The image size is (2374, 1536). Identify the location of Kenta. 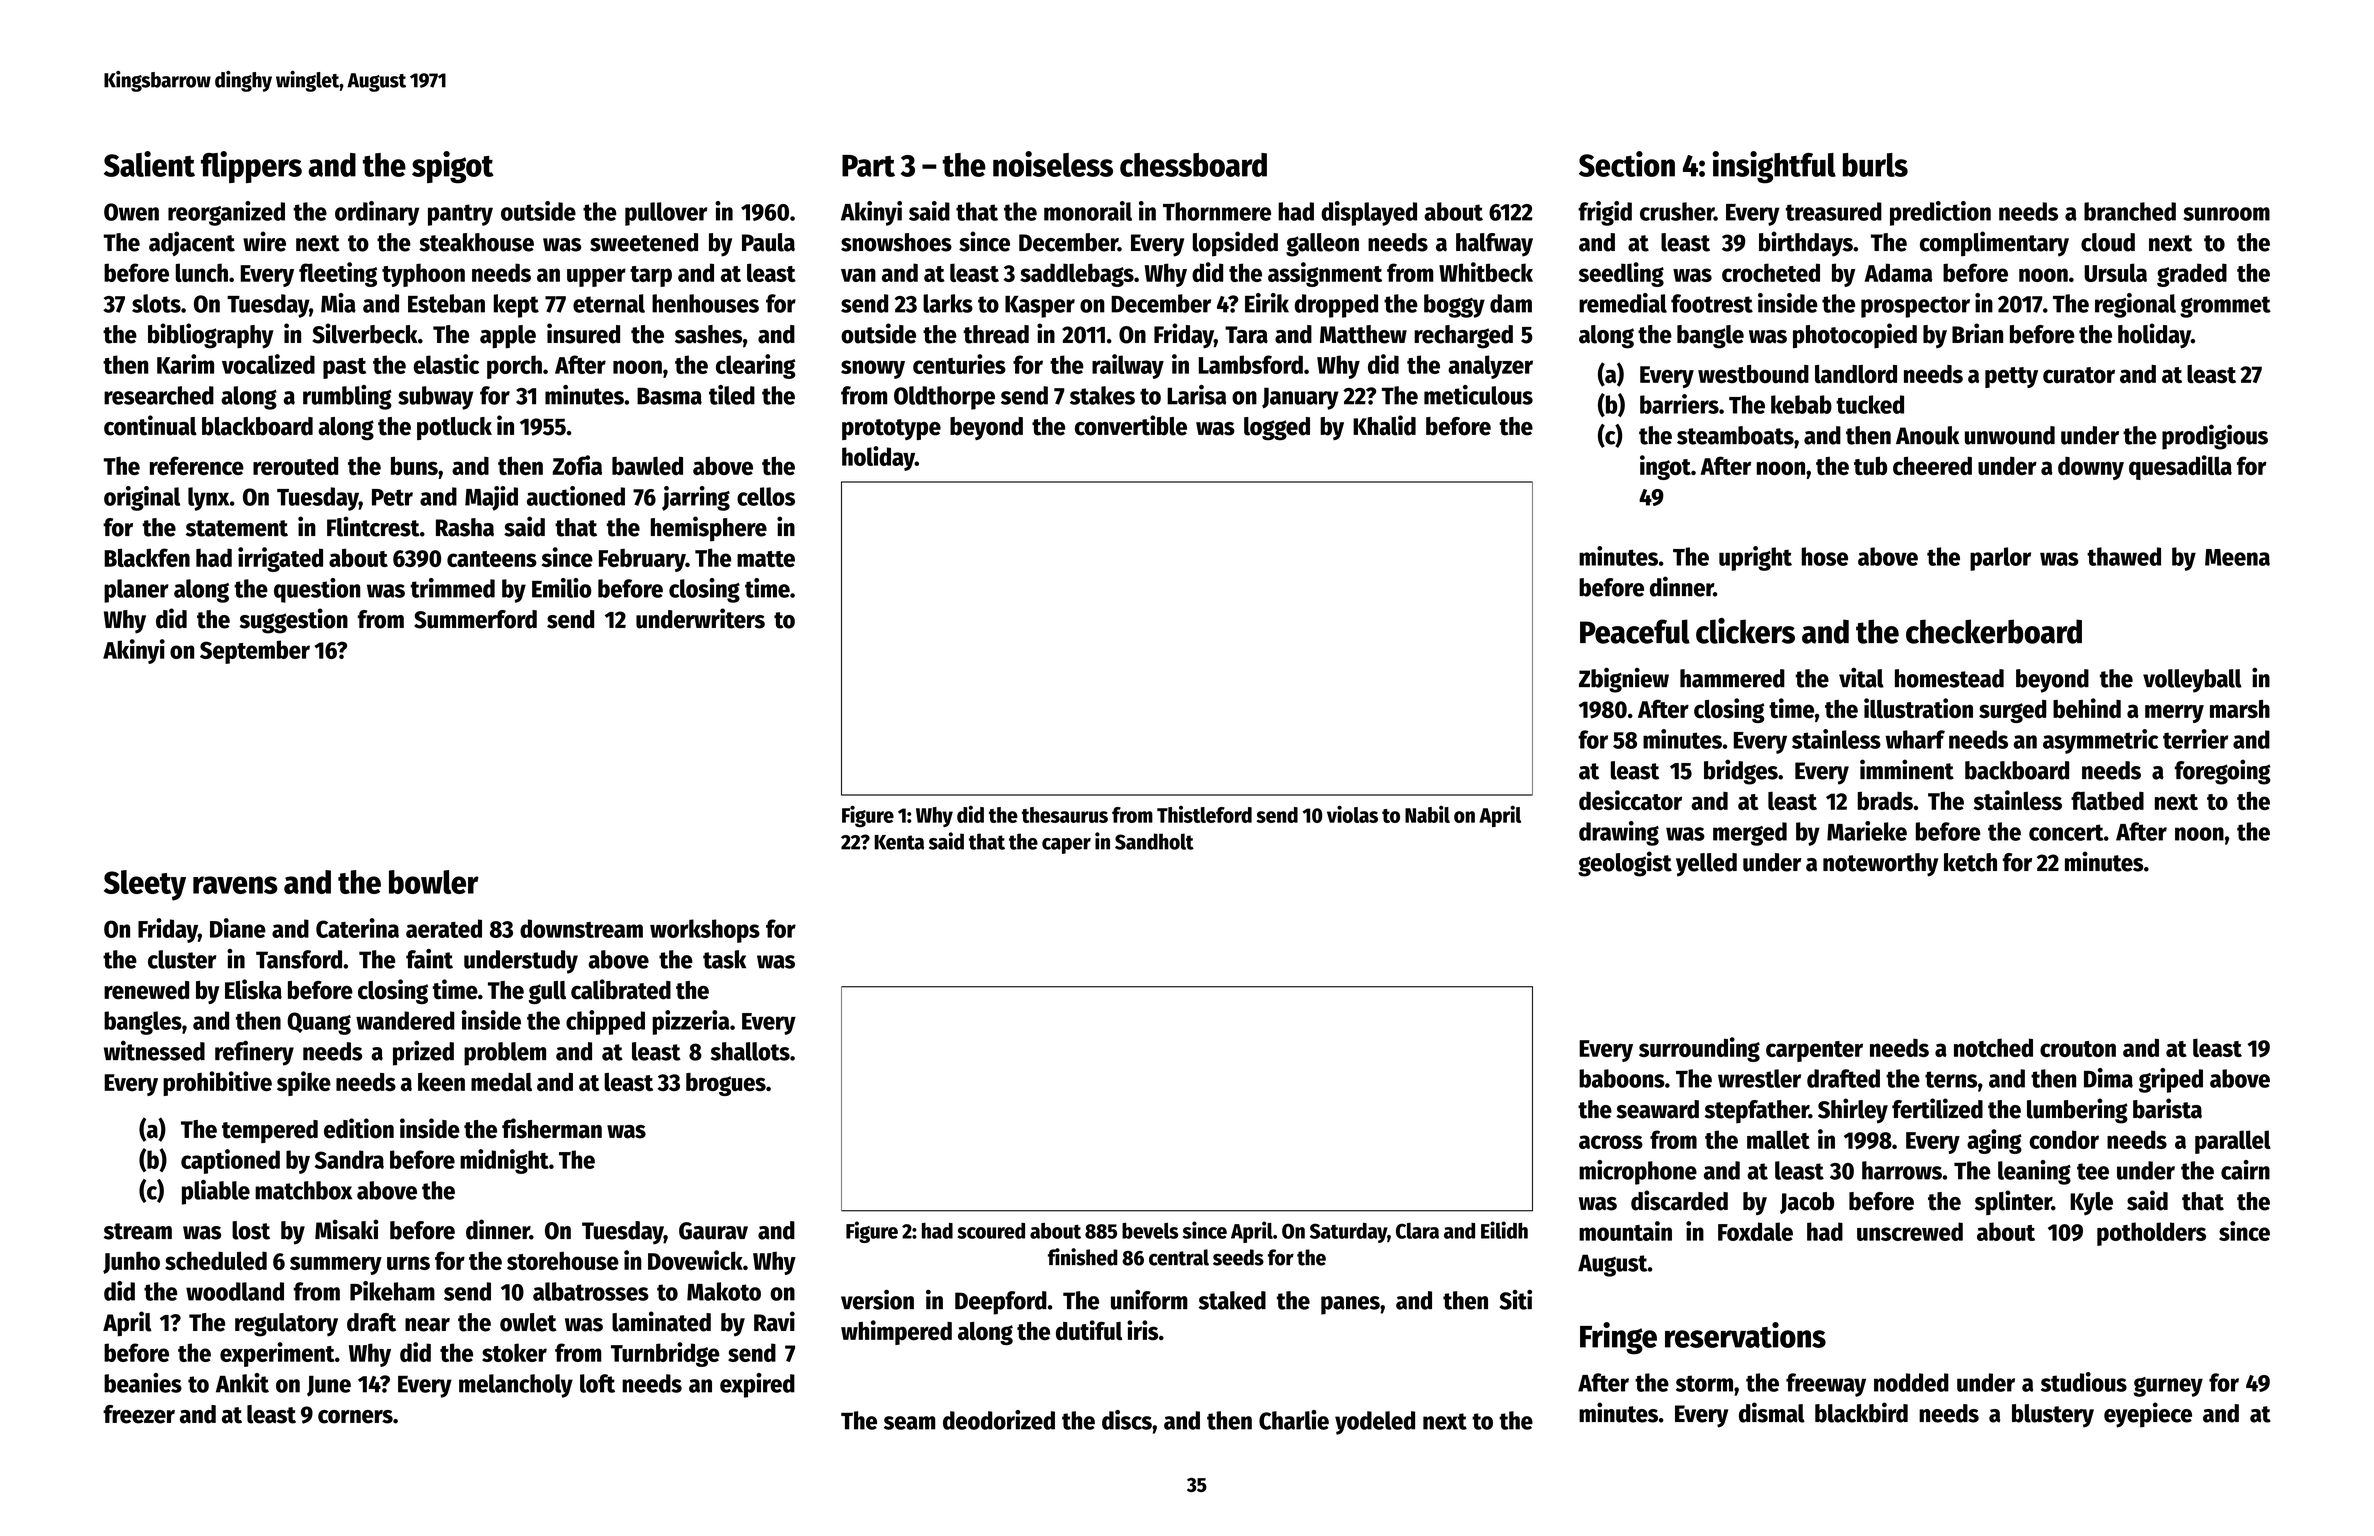
(899, 842).
